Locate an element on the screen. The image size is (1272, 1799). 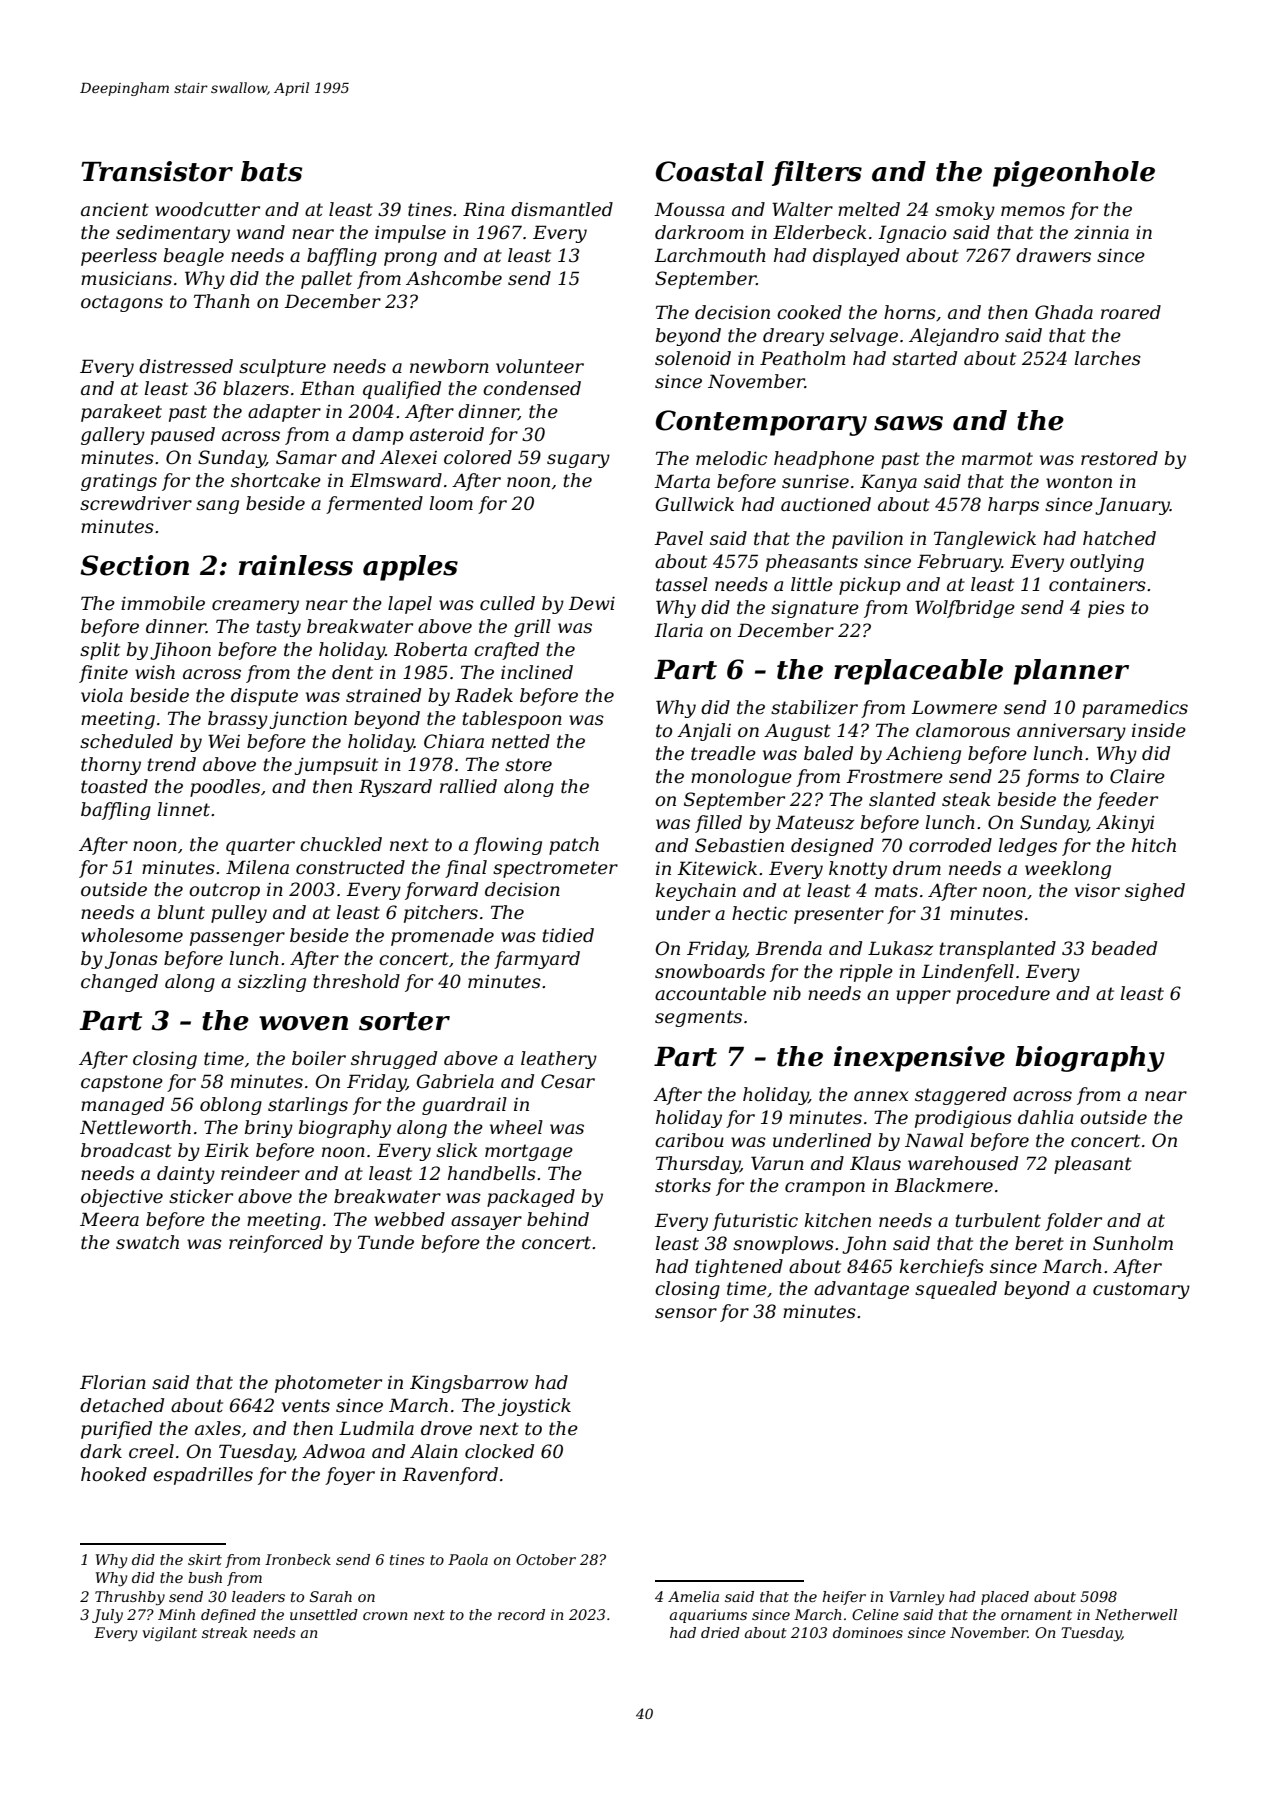
unsettled is located at coordinates (324, 1614).
